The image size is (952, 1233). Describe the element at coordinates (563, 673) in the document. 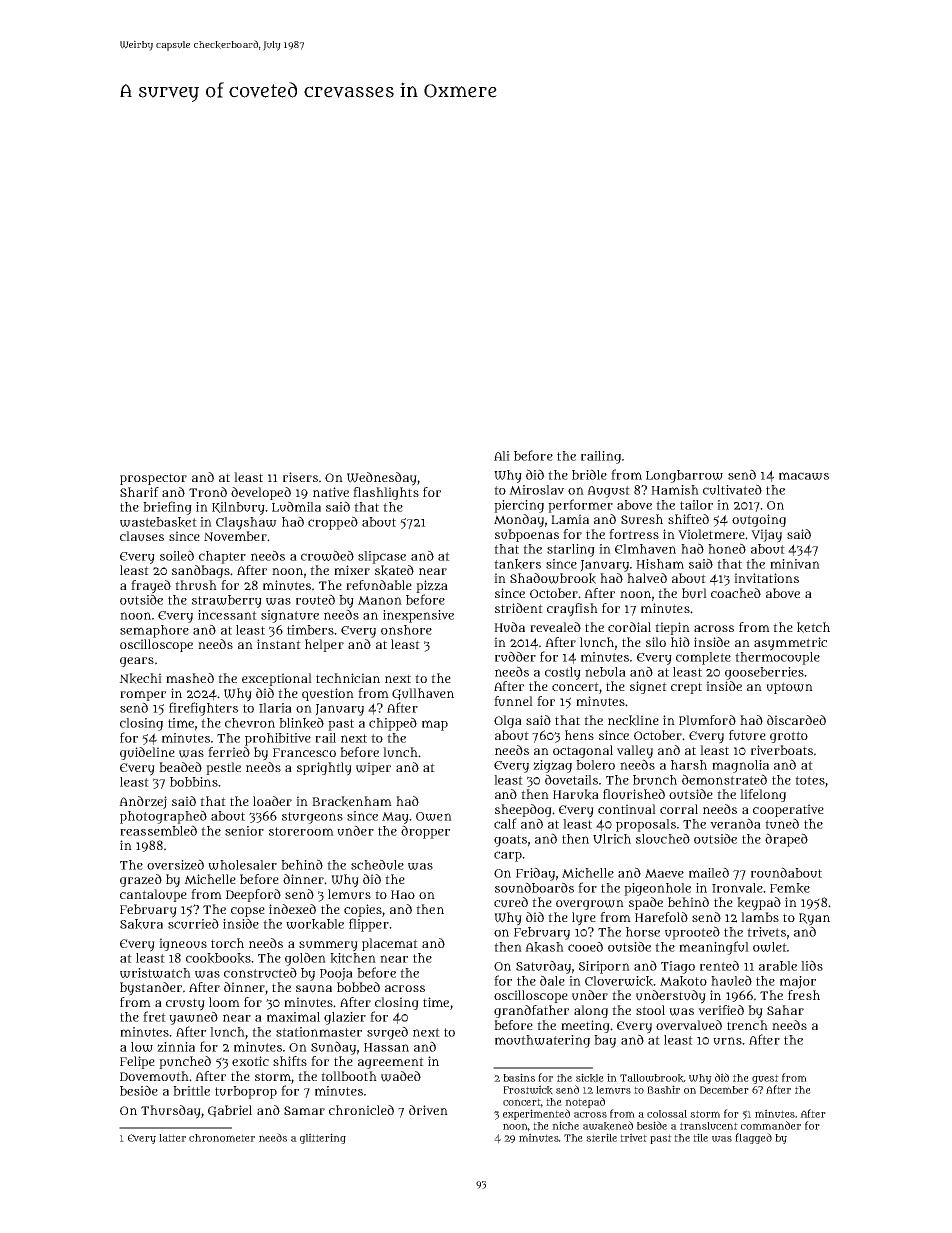

I see `costly` at that location.
